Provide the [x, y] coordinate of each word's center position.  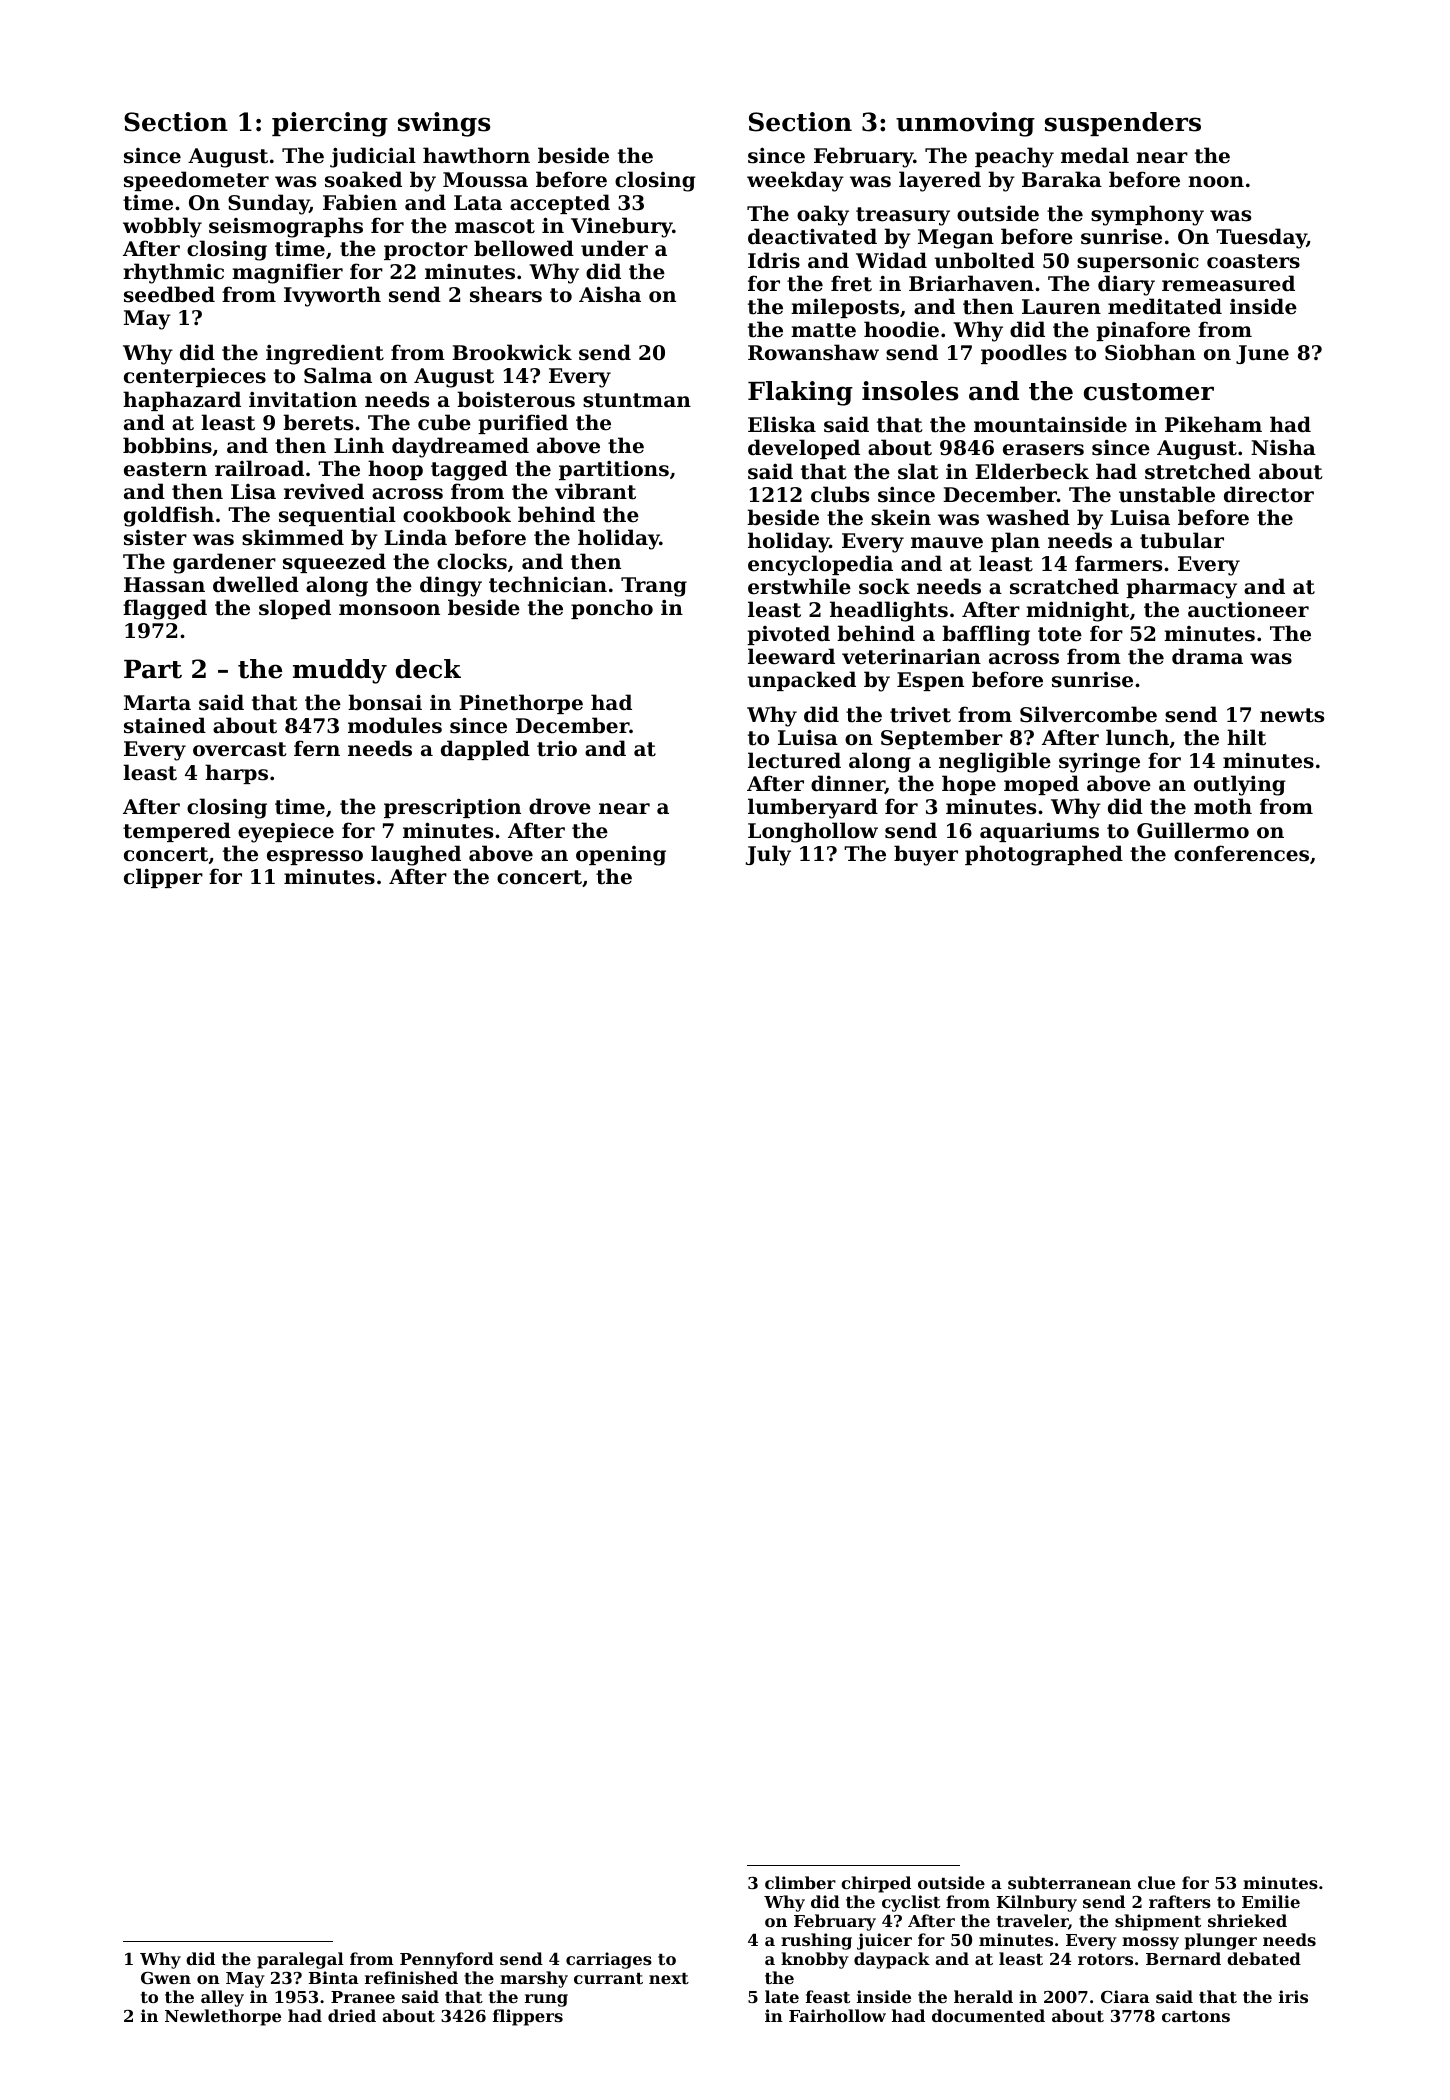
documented [988, 2015]
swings [444, 124]
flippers [528, 2017]
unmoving [965, 124]
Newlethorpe [223, 2017]
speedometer [196, 181]
